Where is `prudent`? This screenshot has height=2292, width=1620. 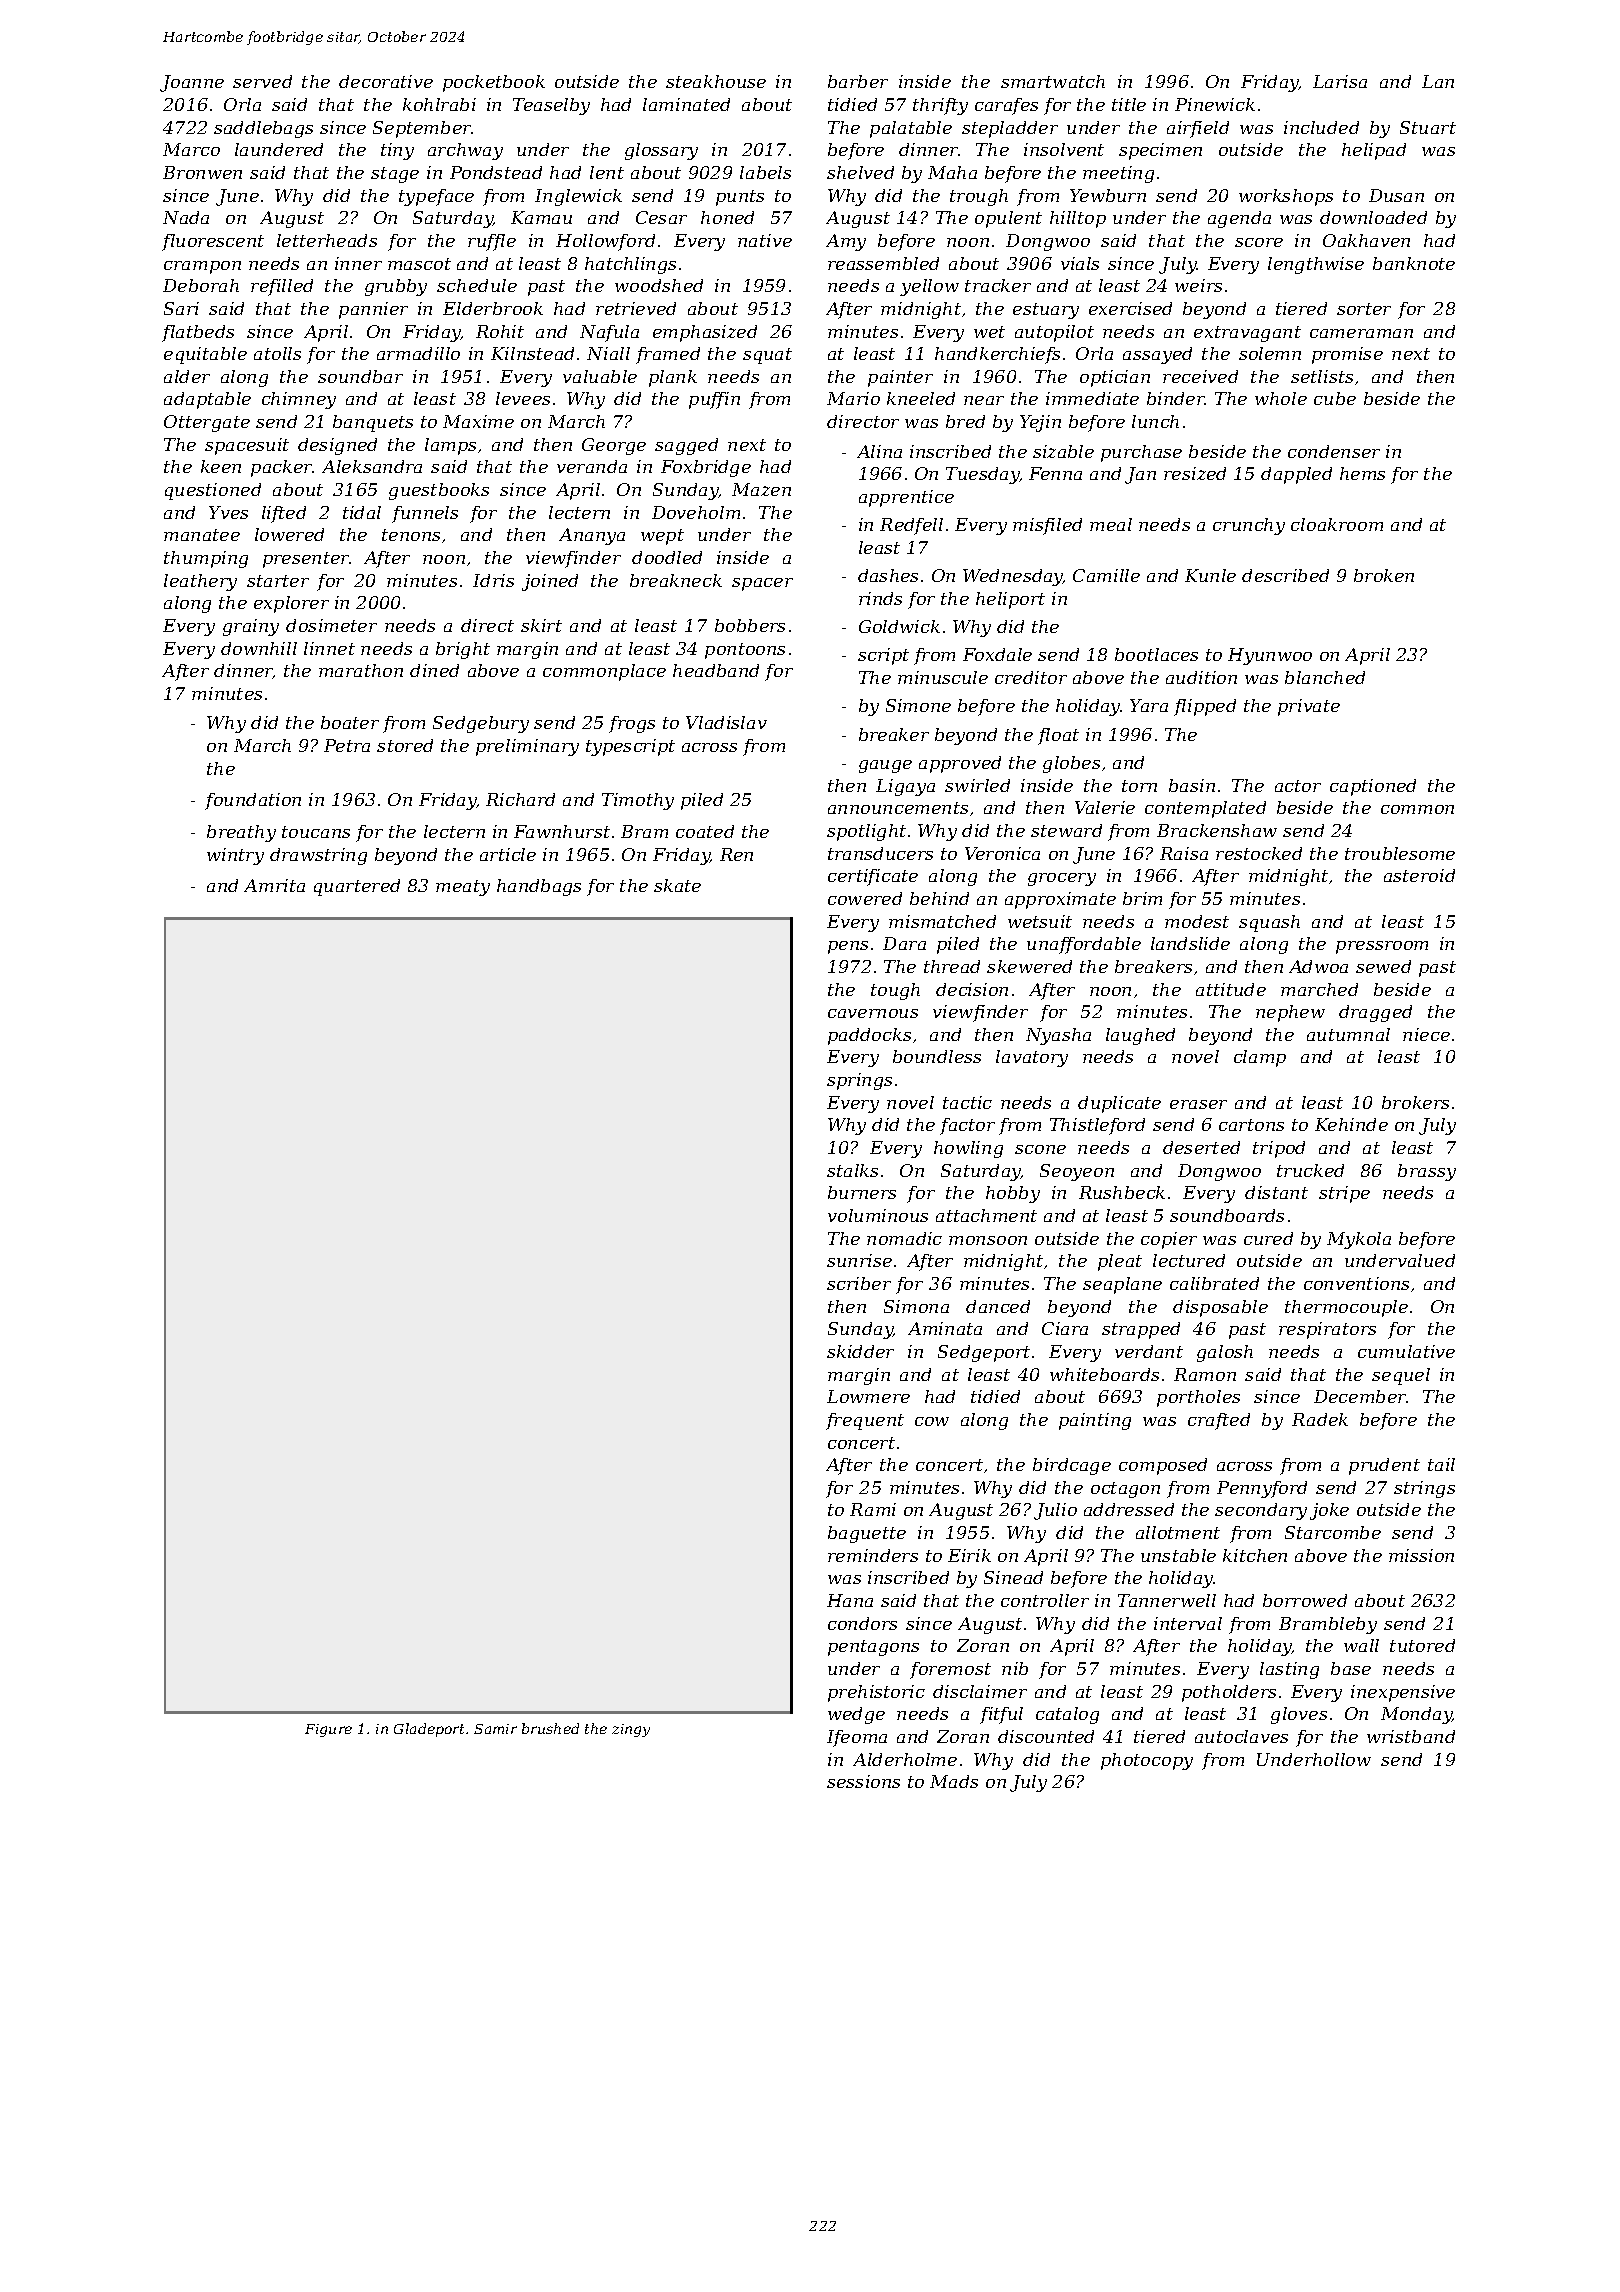
prudent is located at coordinates (1384, 1466).
